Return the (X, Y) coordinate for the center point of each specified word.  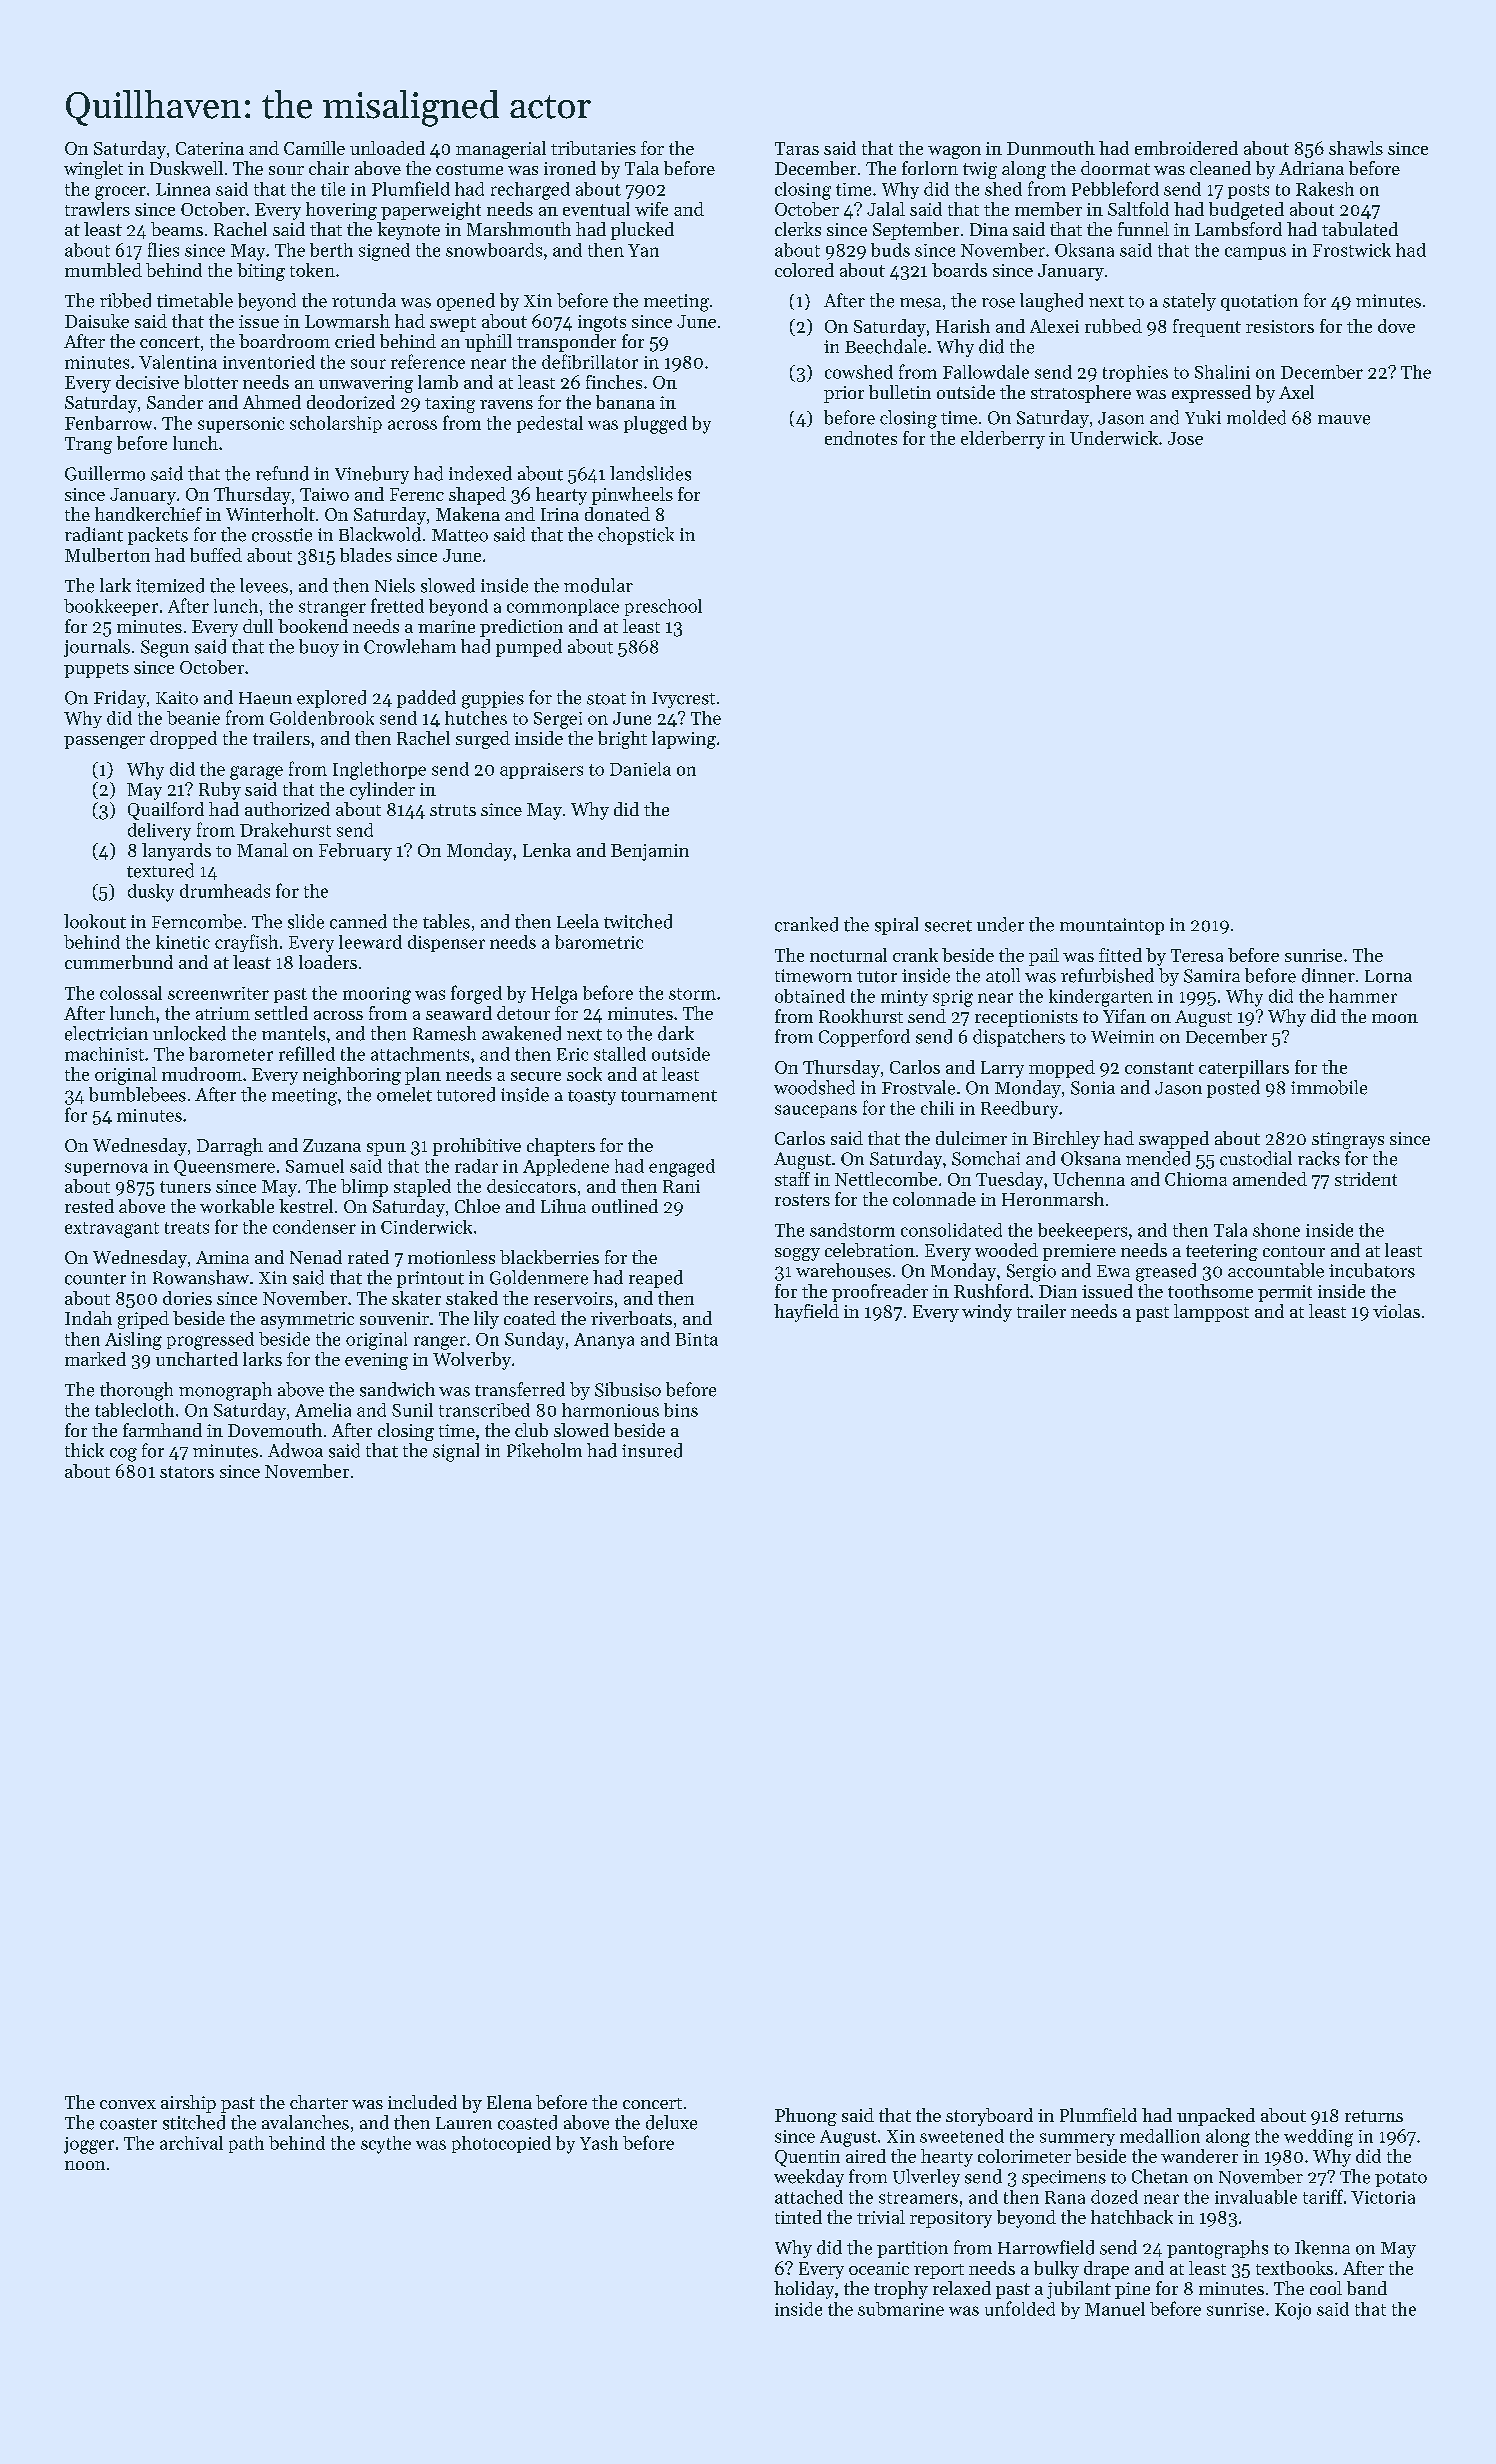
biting (261, 272)
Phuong (806, 2117)
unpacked (1216, 2117)
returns (1374, 2116)
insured (652, 1450)
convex (128, 2104)
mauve (1344, 420)
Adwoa (295, 1450)
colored (804, 270)
